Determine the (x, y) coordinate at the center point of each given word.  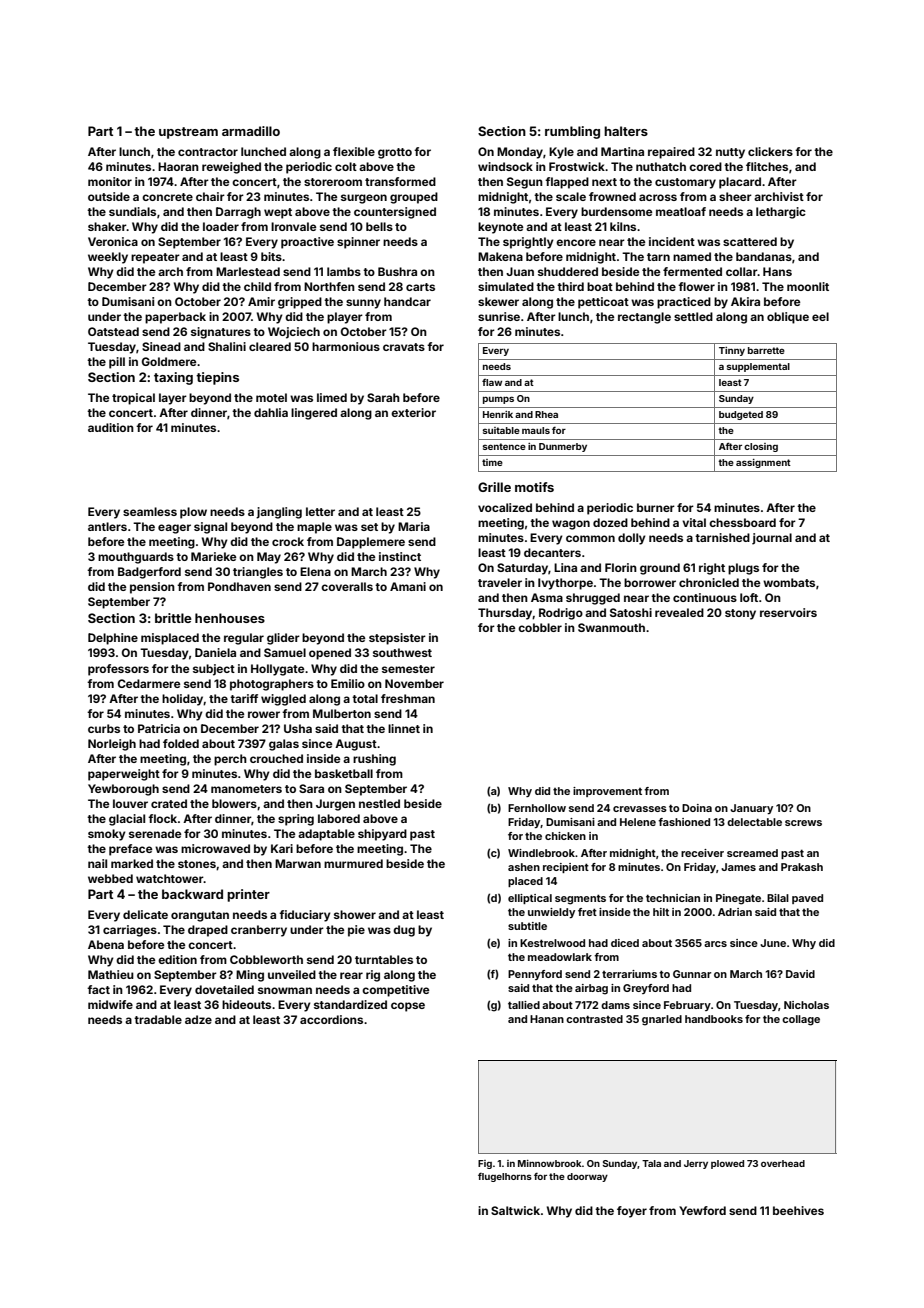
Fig (485, 1164)
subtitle (527, 926)
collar (741, 271)
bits (271, 256)
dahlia (271, 412)
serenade (155, 833)
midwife (110, 1004)
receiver (702, 853)
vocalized (505, 507)
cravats (404, 347)
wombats (789, 582)
